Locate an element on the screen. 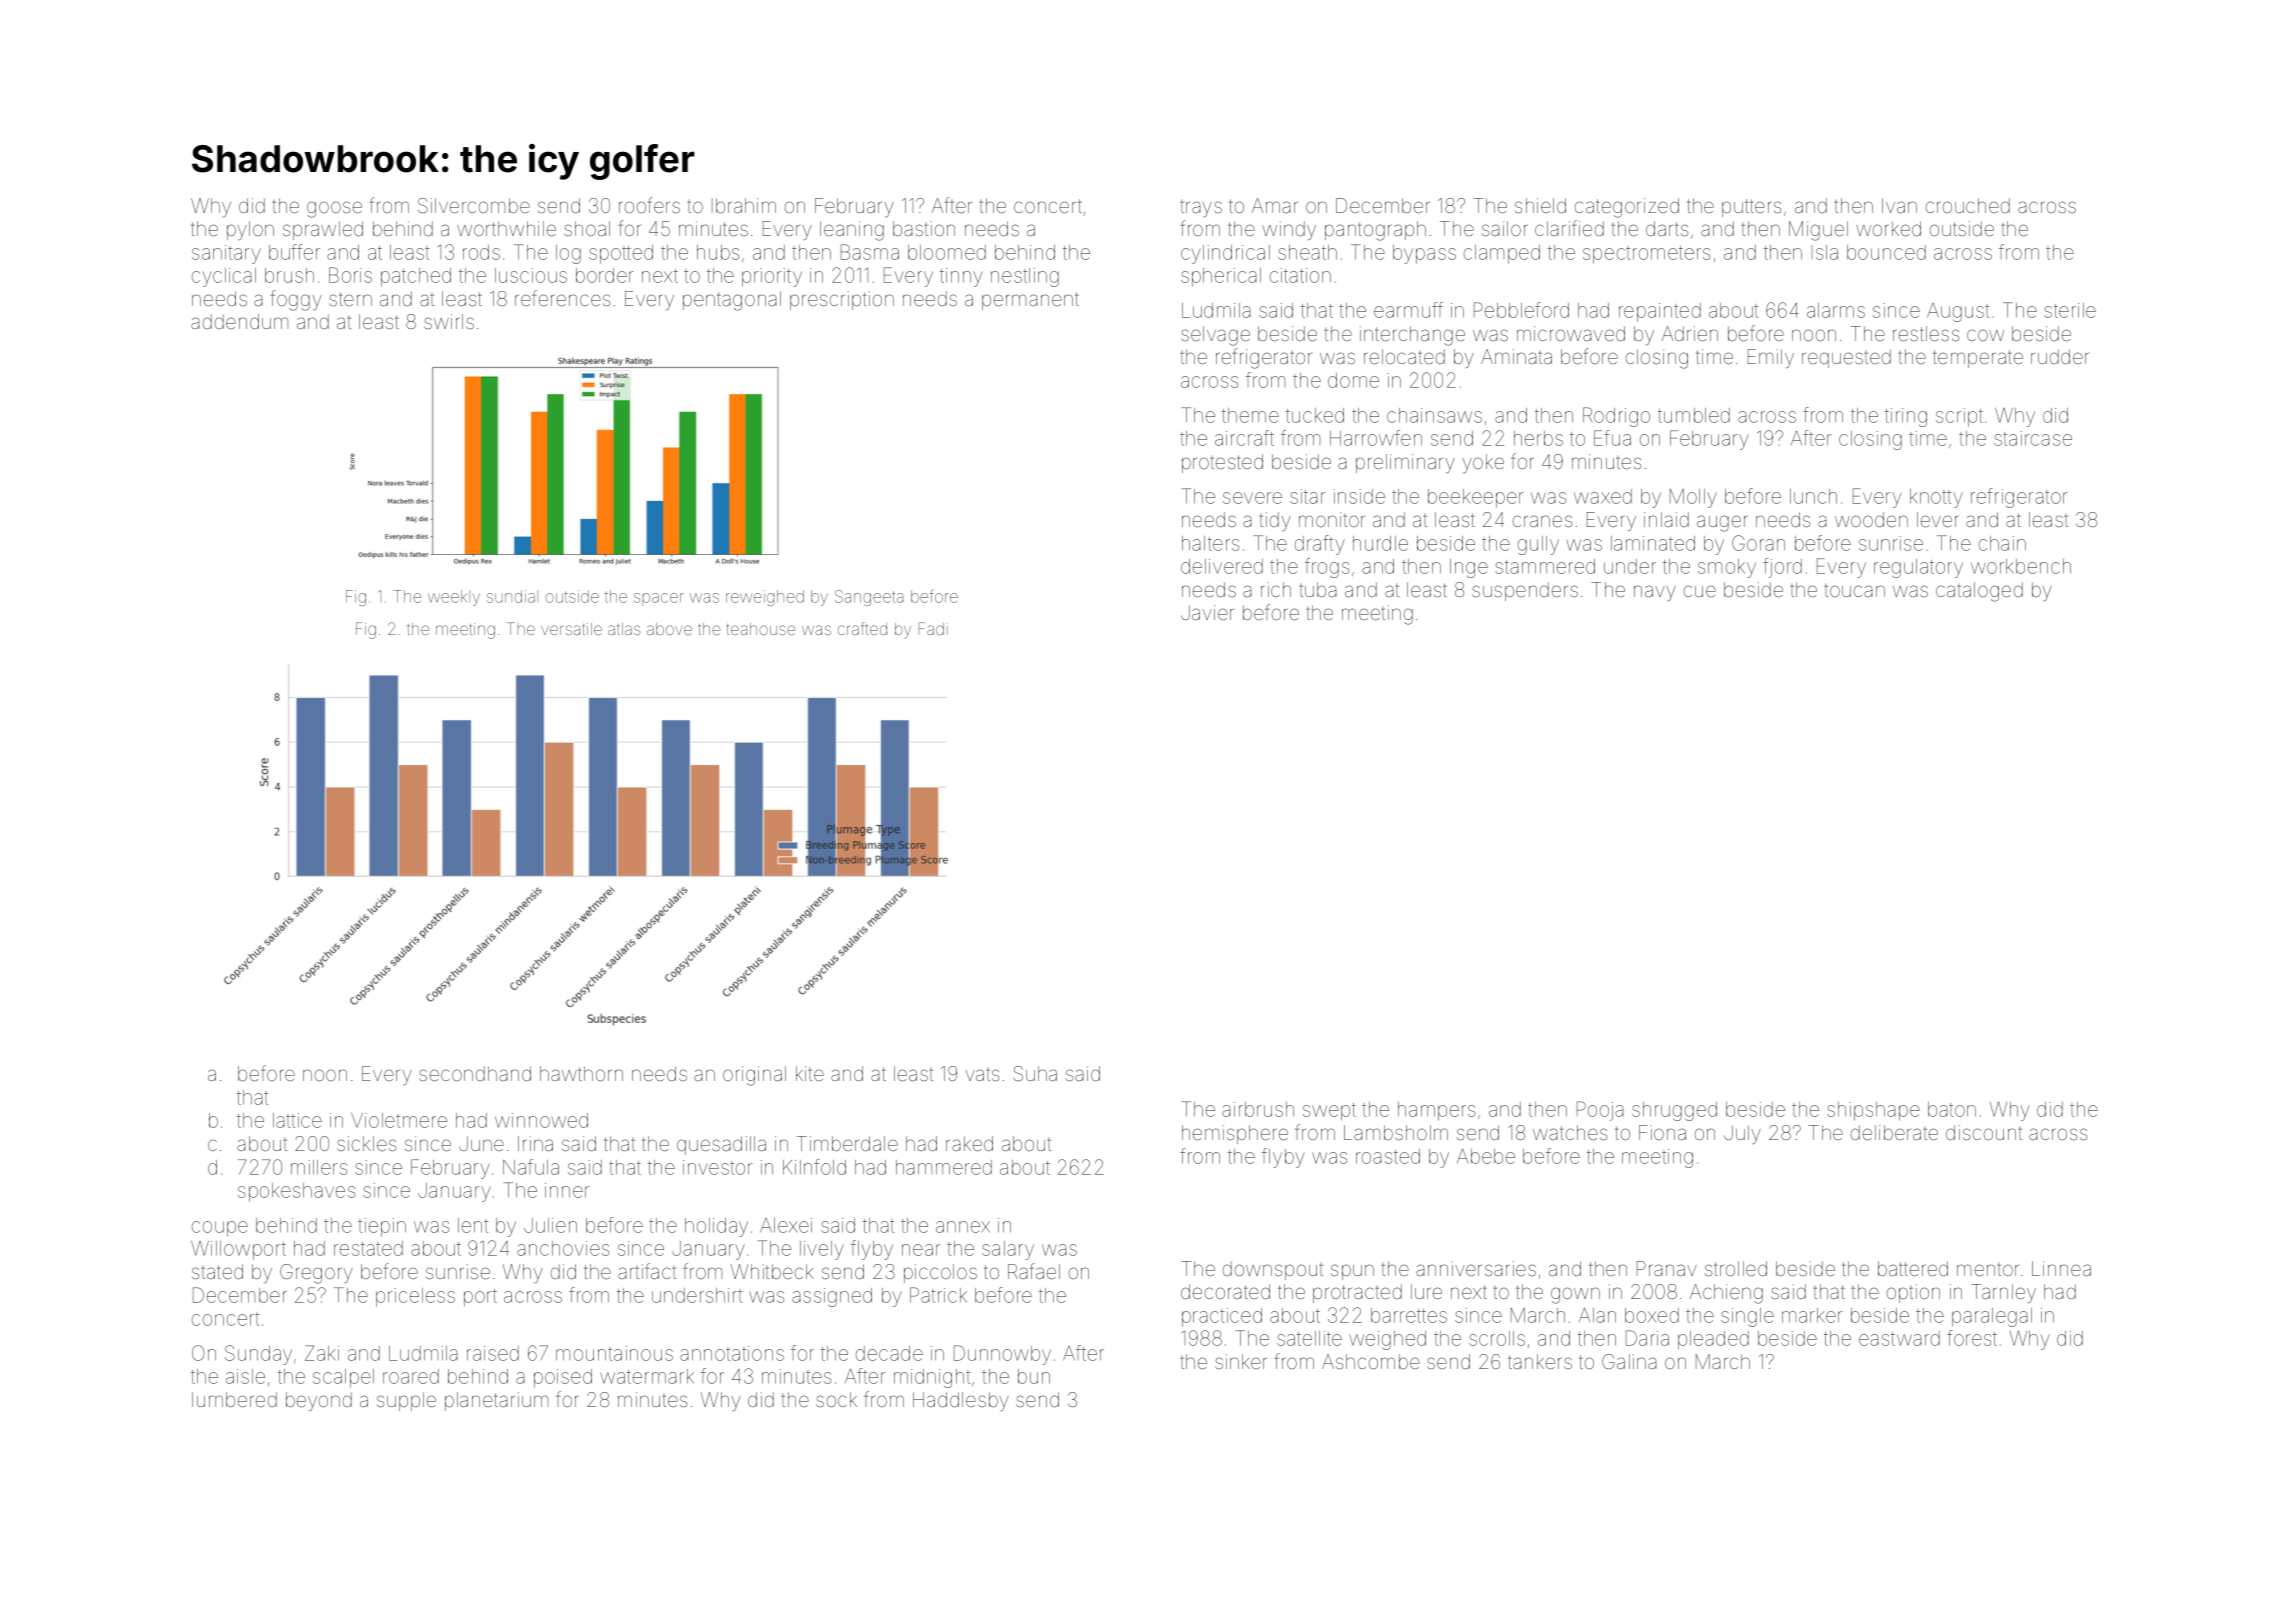  bastion is located at coordinates (924, 228).
